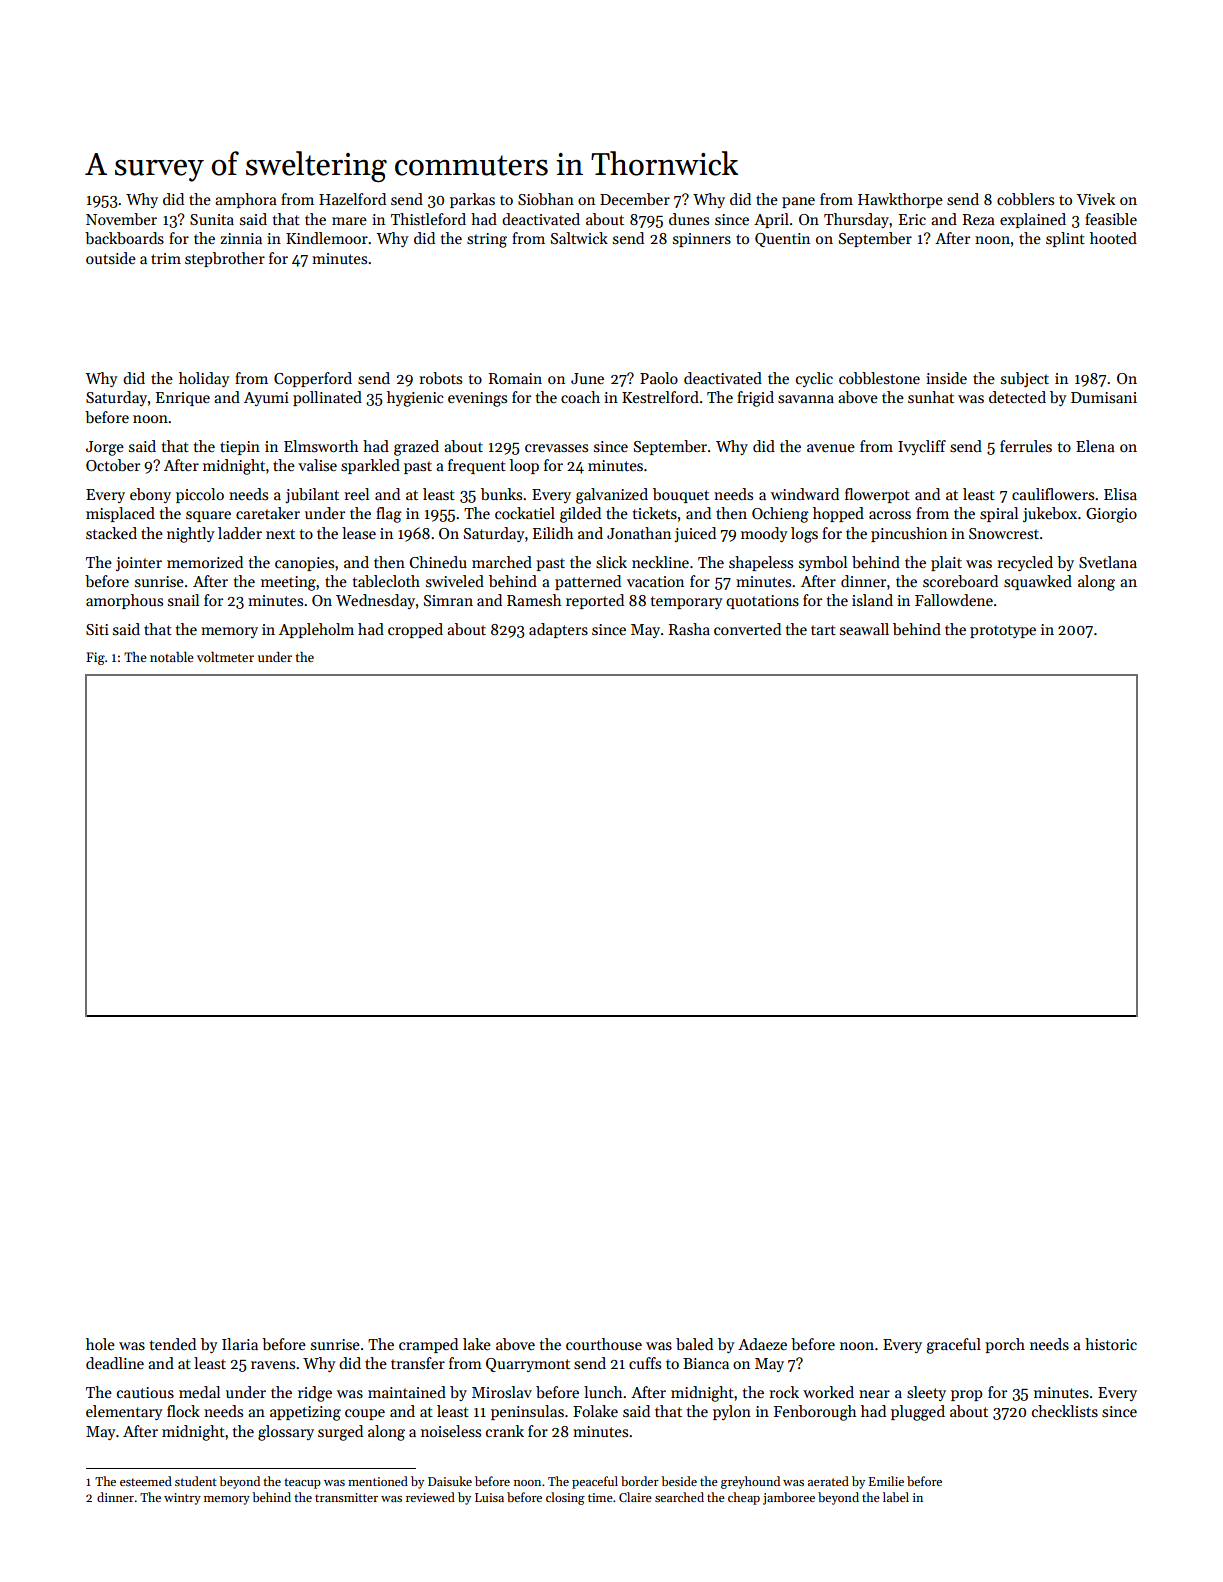 This page has height=1582, width=1223. I want to click on porch, so click(1005, 1345).
